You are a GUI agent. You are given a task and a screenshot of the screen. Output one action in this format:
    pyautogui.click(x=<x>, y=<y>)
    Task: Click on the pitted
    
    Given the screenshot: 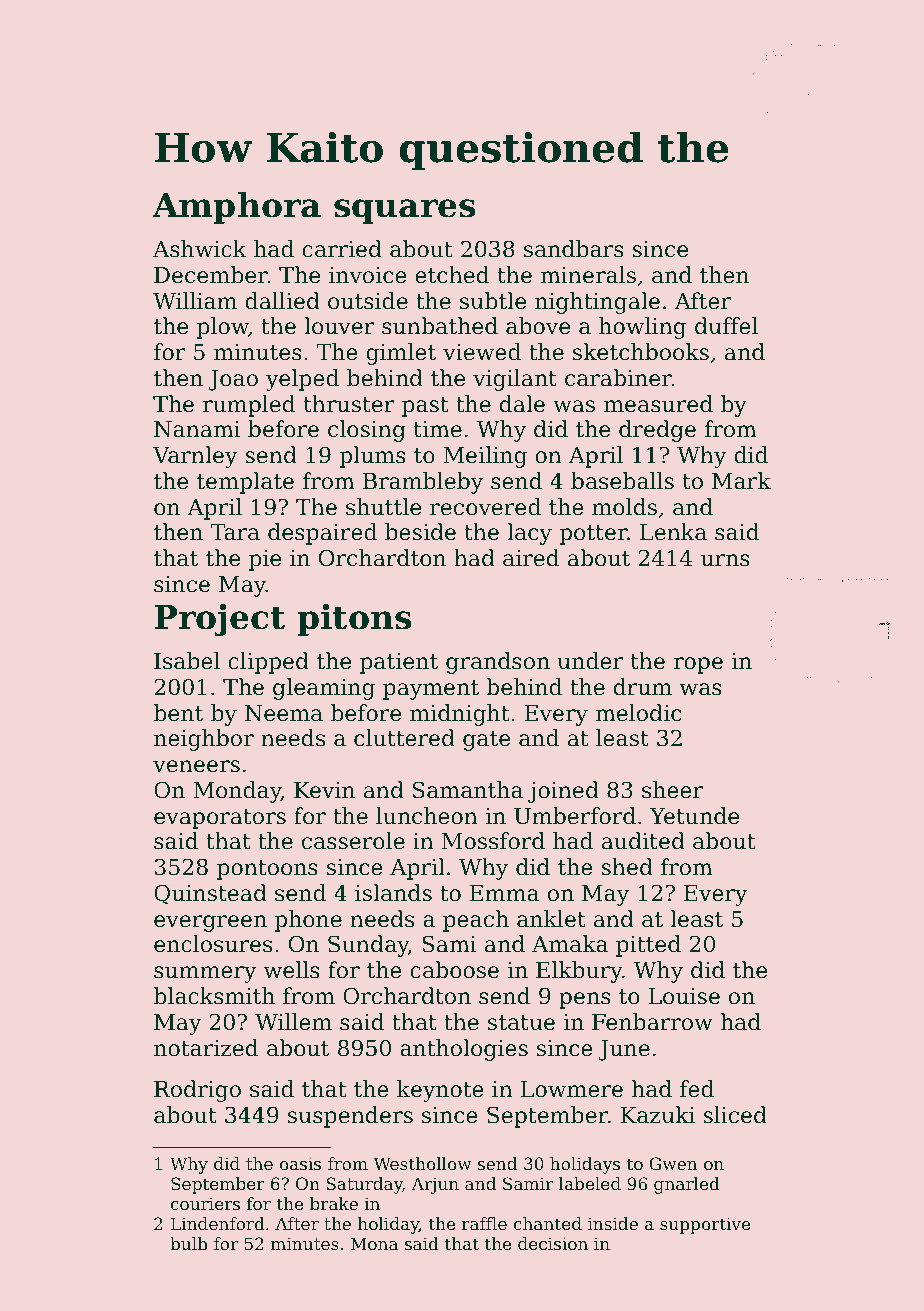 What is the action you would take?
    pyautogui.click(x=648, y=946)
